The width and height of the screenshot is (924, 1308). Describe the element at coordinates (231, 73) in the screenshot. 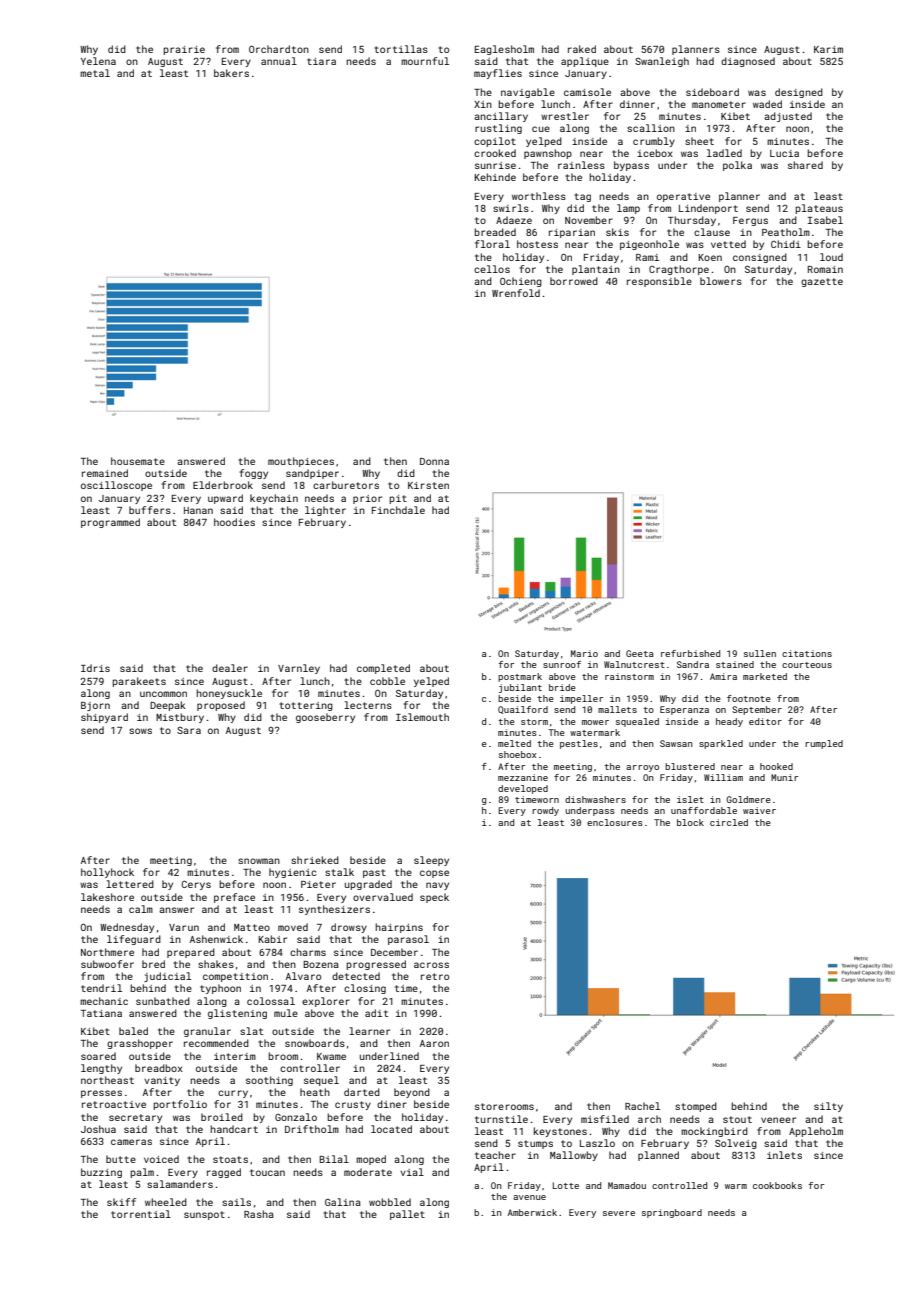

I see `bakers` at that location.
